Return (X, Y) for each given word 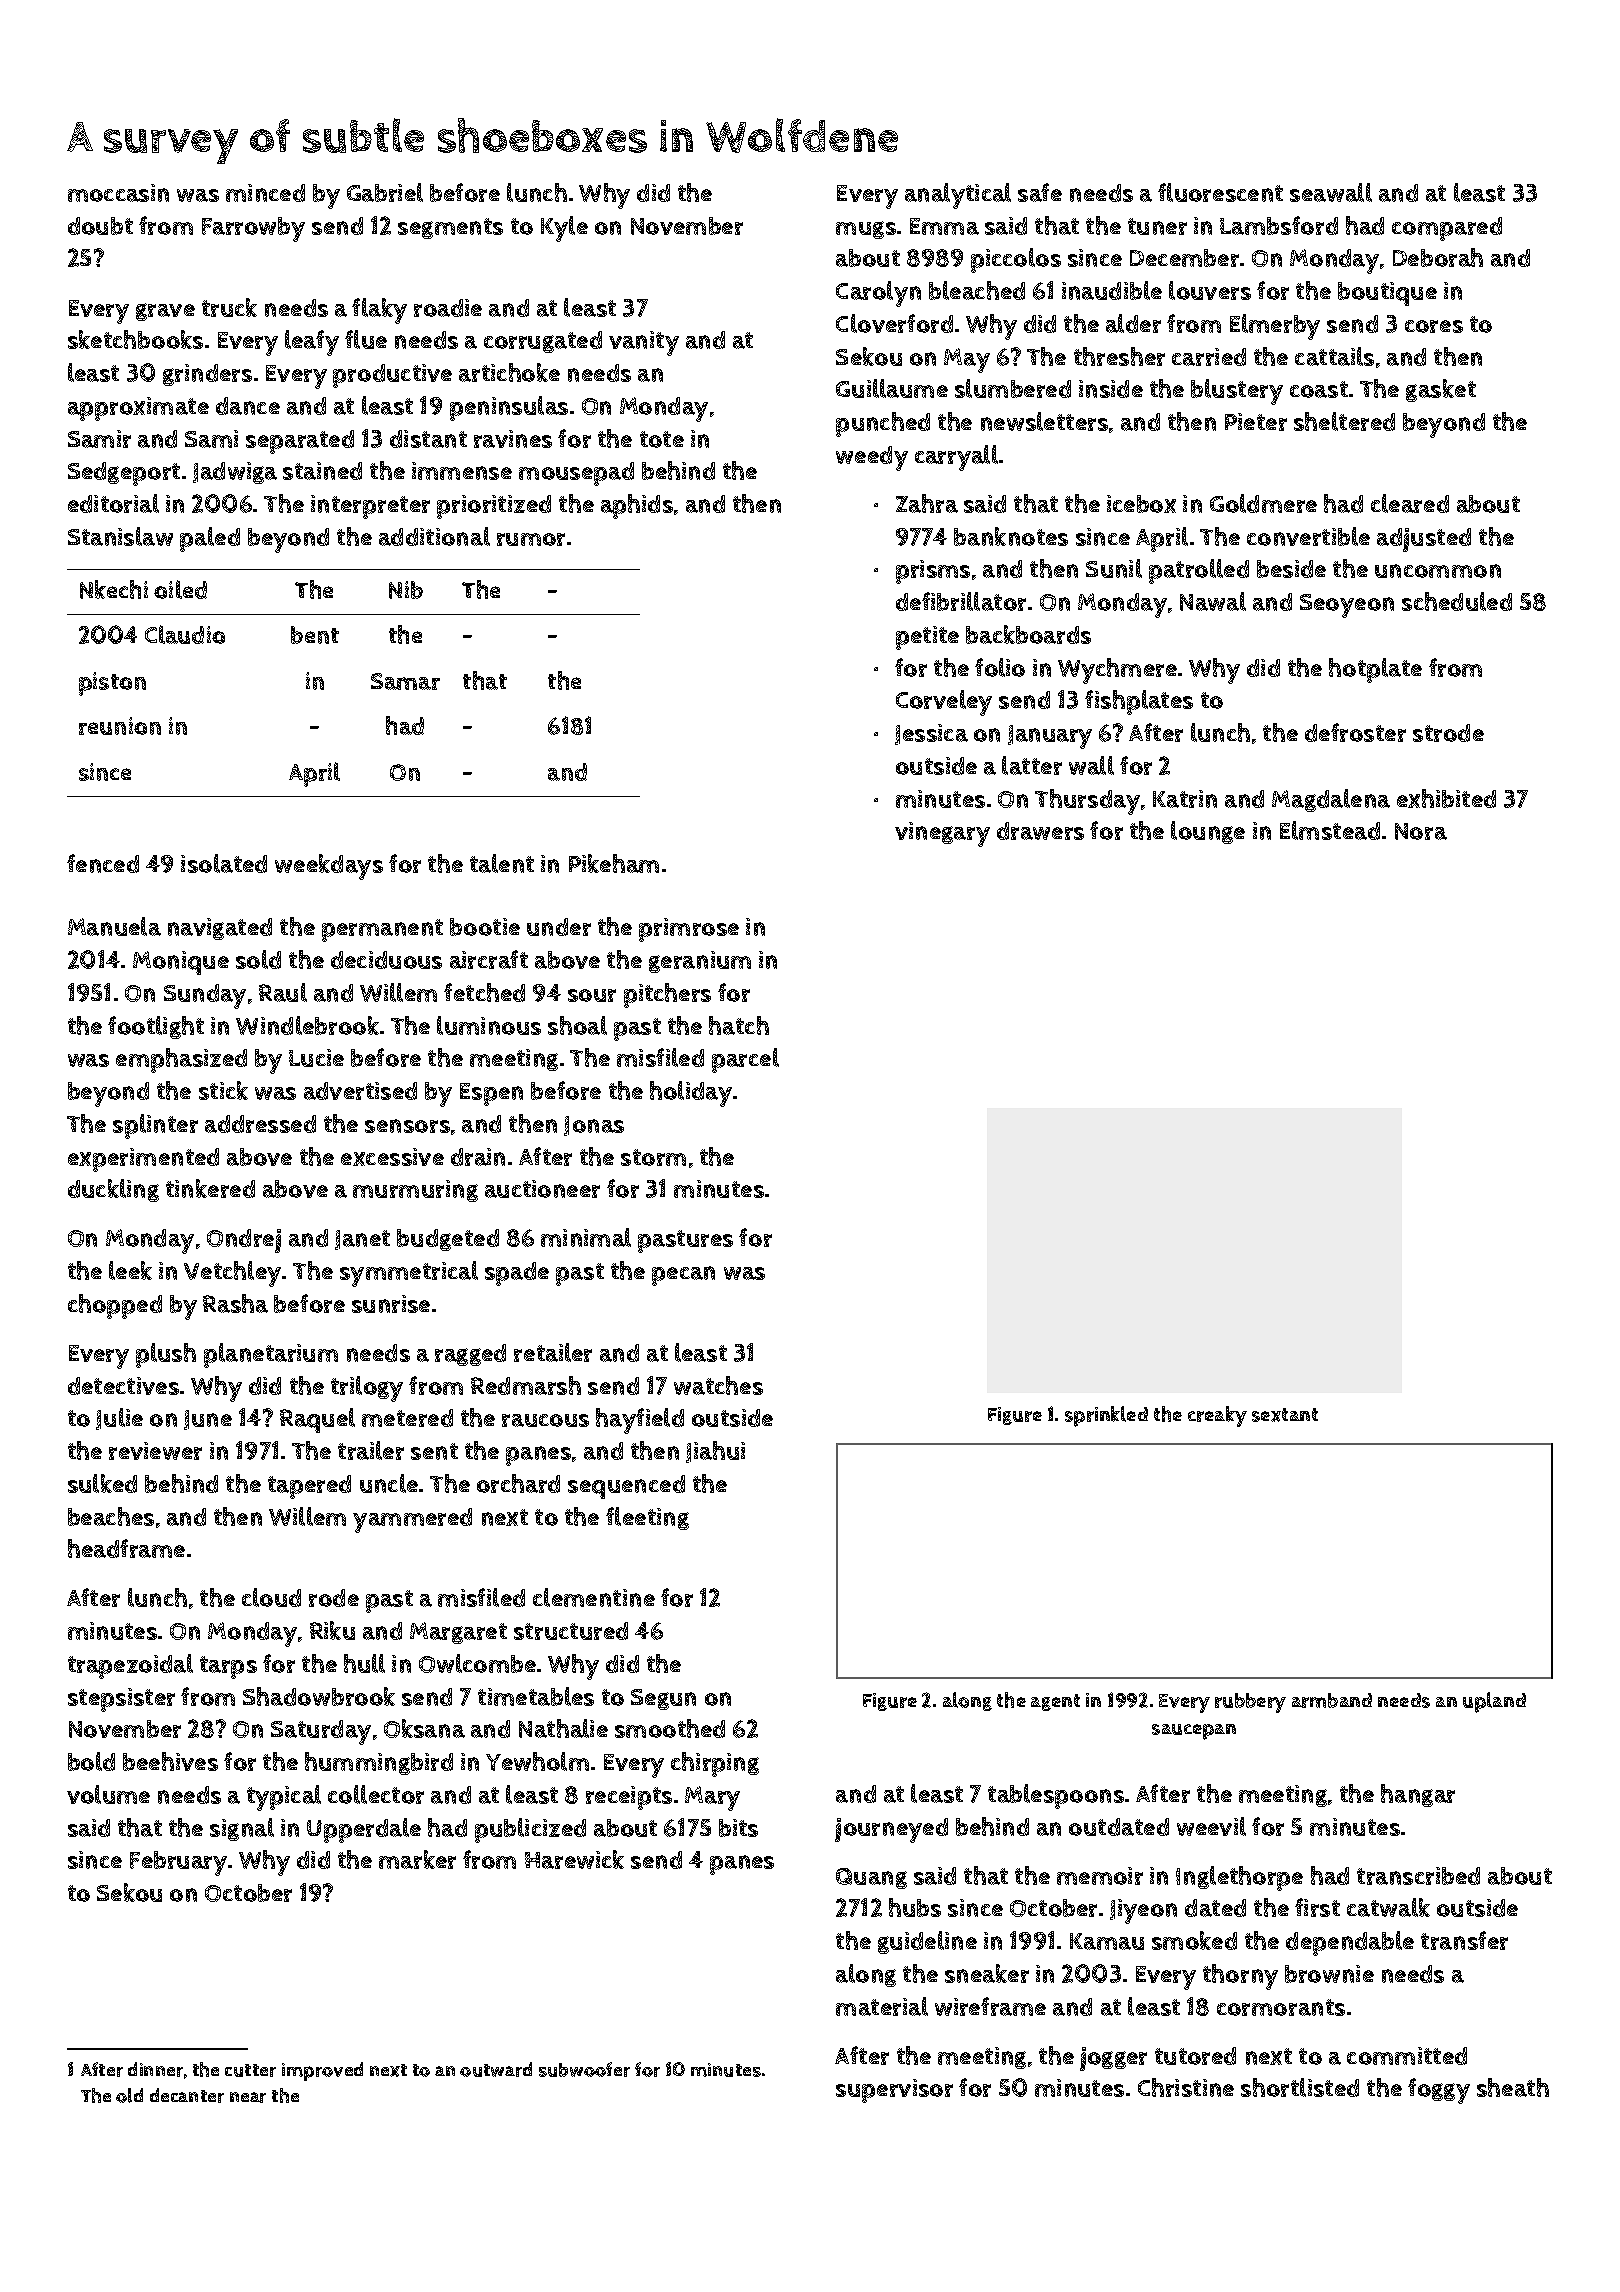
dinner (155, 2069)
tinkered (210, 1188)
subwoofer (584, 2069)
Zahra (927, 503)
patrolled (1199, 571)
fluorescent (1220, 192)
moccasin (118, 193)
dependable (1350, 1943)
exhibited (1446, 798)
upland (1494, 1702)
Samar (405, 681)
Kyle (564, 229)
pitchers (667, 995)
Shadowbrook (319, 1696)
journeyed (891, 1830)
